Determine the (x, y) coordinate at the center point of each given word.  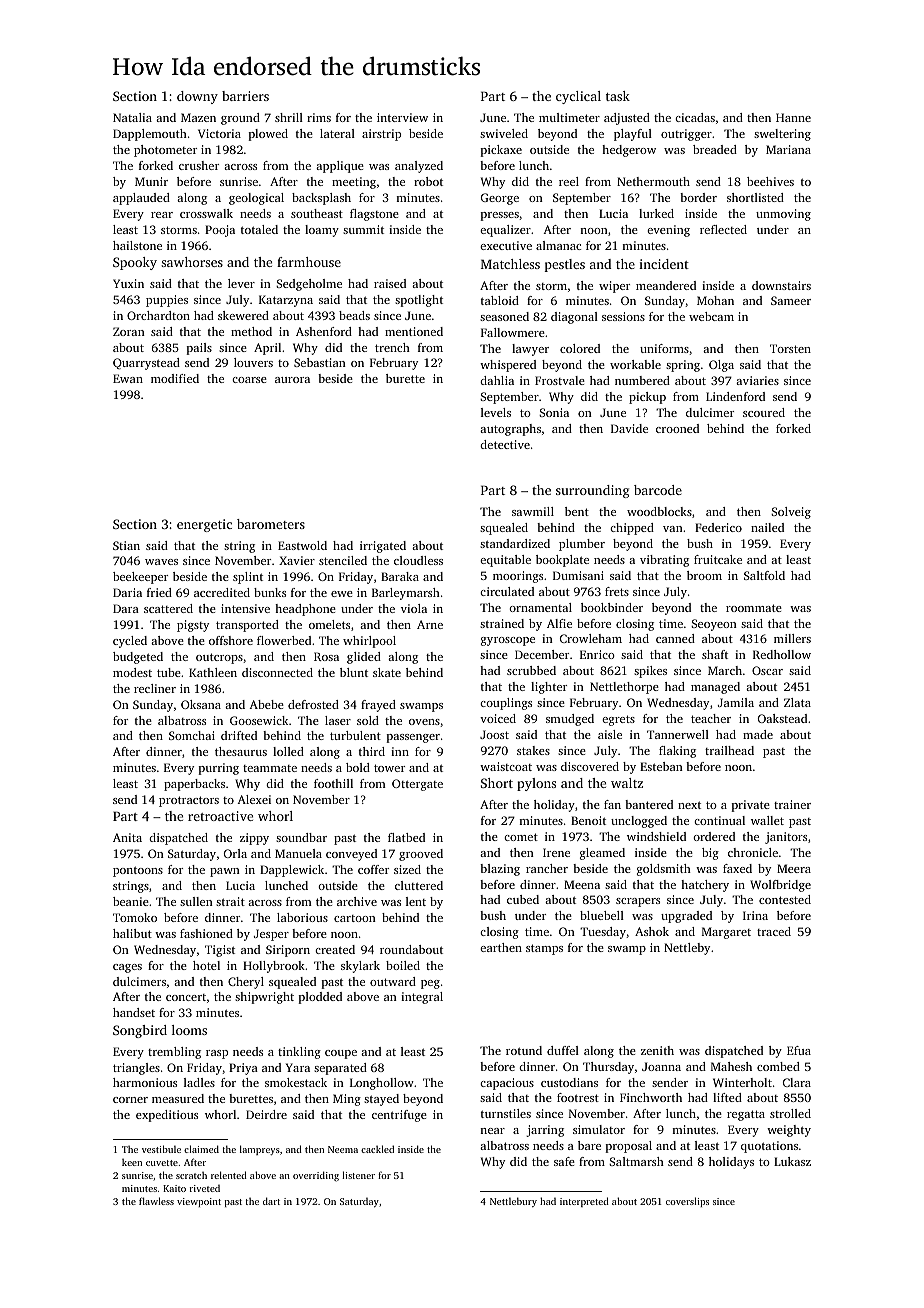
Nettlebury (513, 1202)
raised (390, 283)
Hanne (793, 117)
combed (778, 1066)
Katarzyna (286, 301)
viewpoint (199, 1202)
